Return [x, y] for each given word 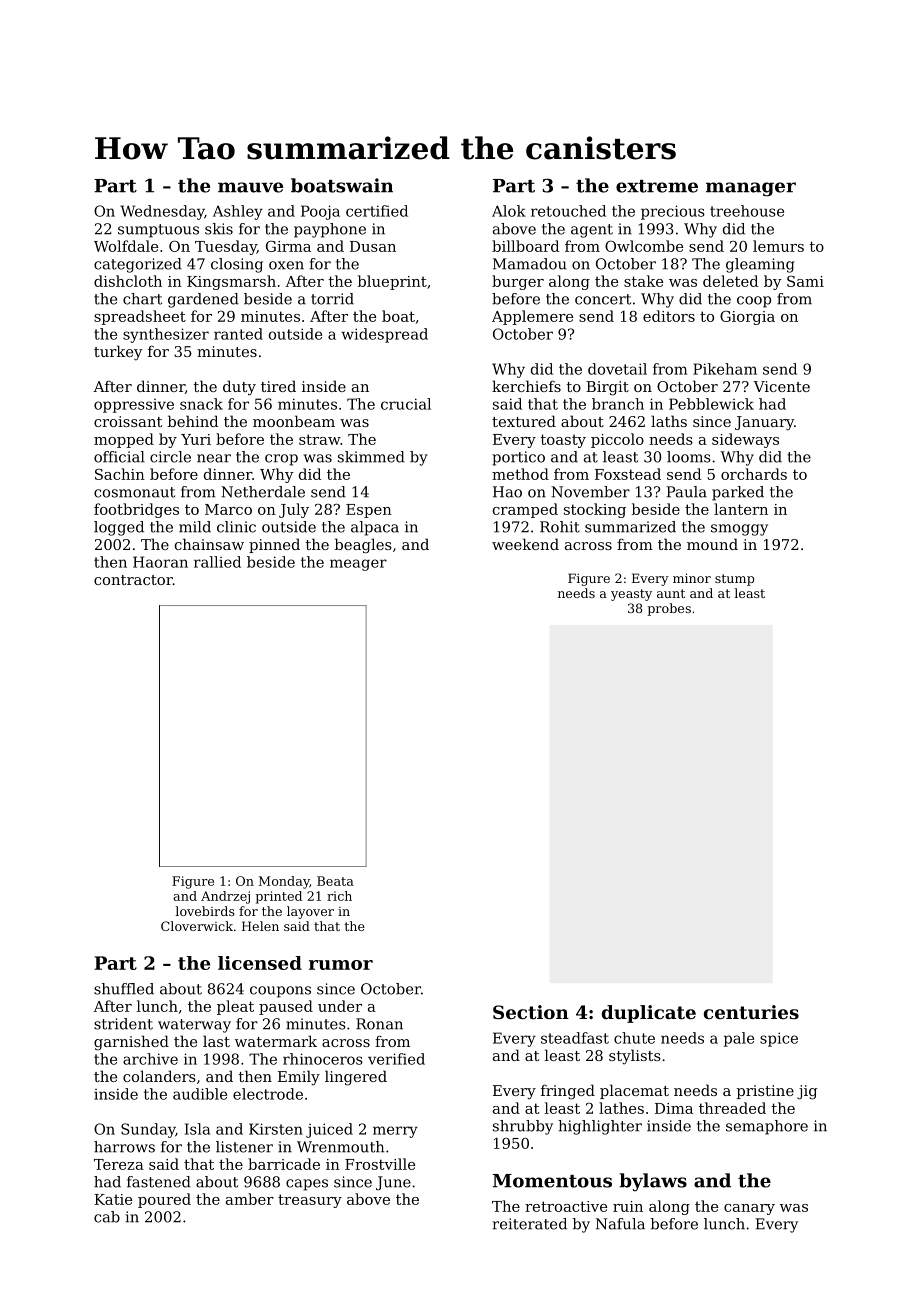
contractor [133, 580]
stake [643, 281]
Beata [335, 881]
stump [734, 580]
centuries [751, 1012]
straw [319, 439]
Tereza [119, 1164]
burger [518, 282]
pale [739, 1039]
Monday [284, 882]
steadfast [575, 1038]
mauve [250, 187]
